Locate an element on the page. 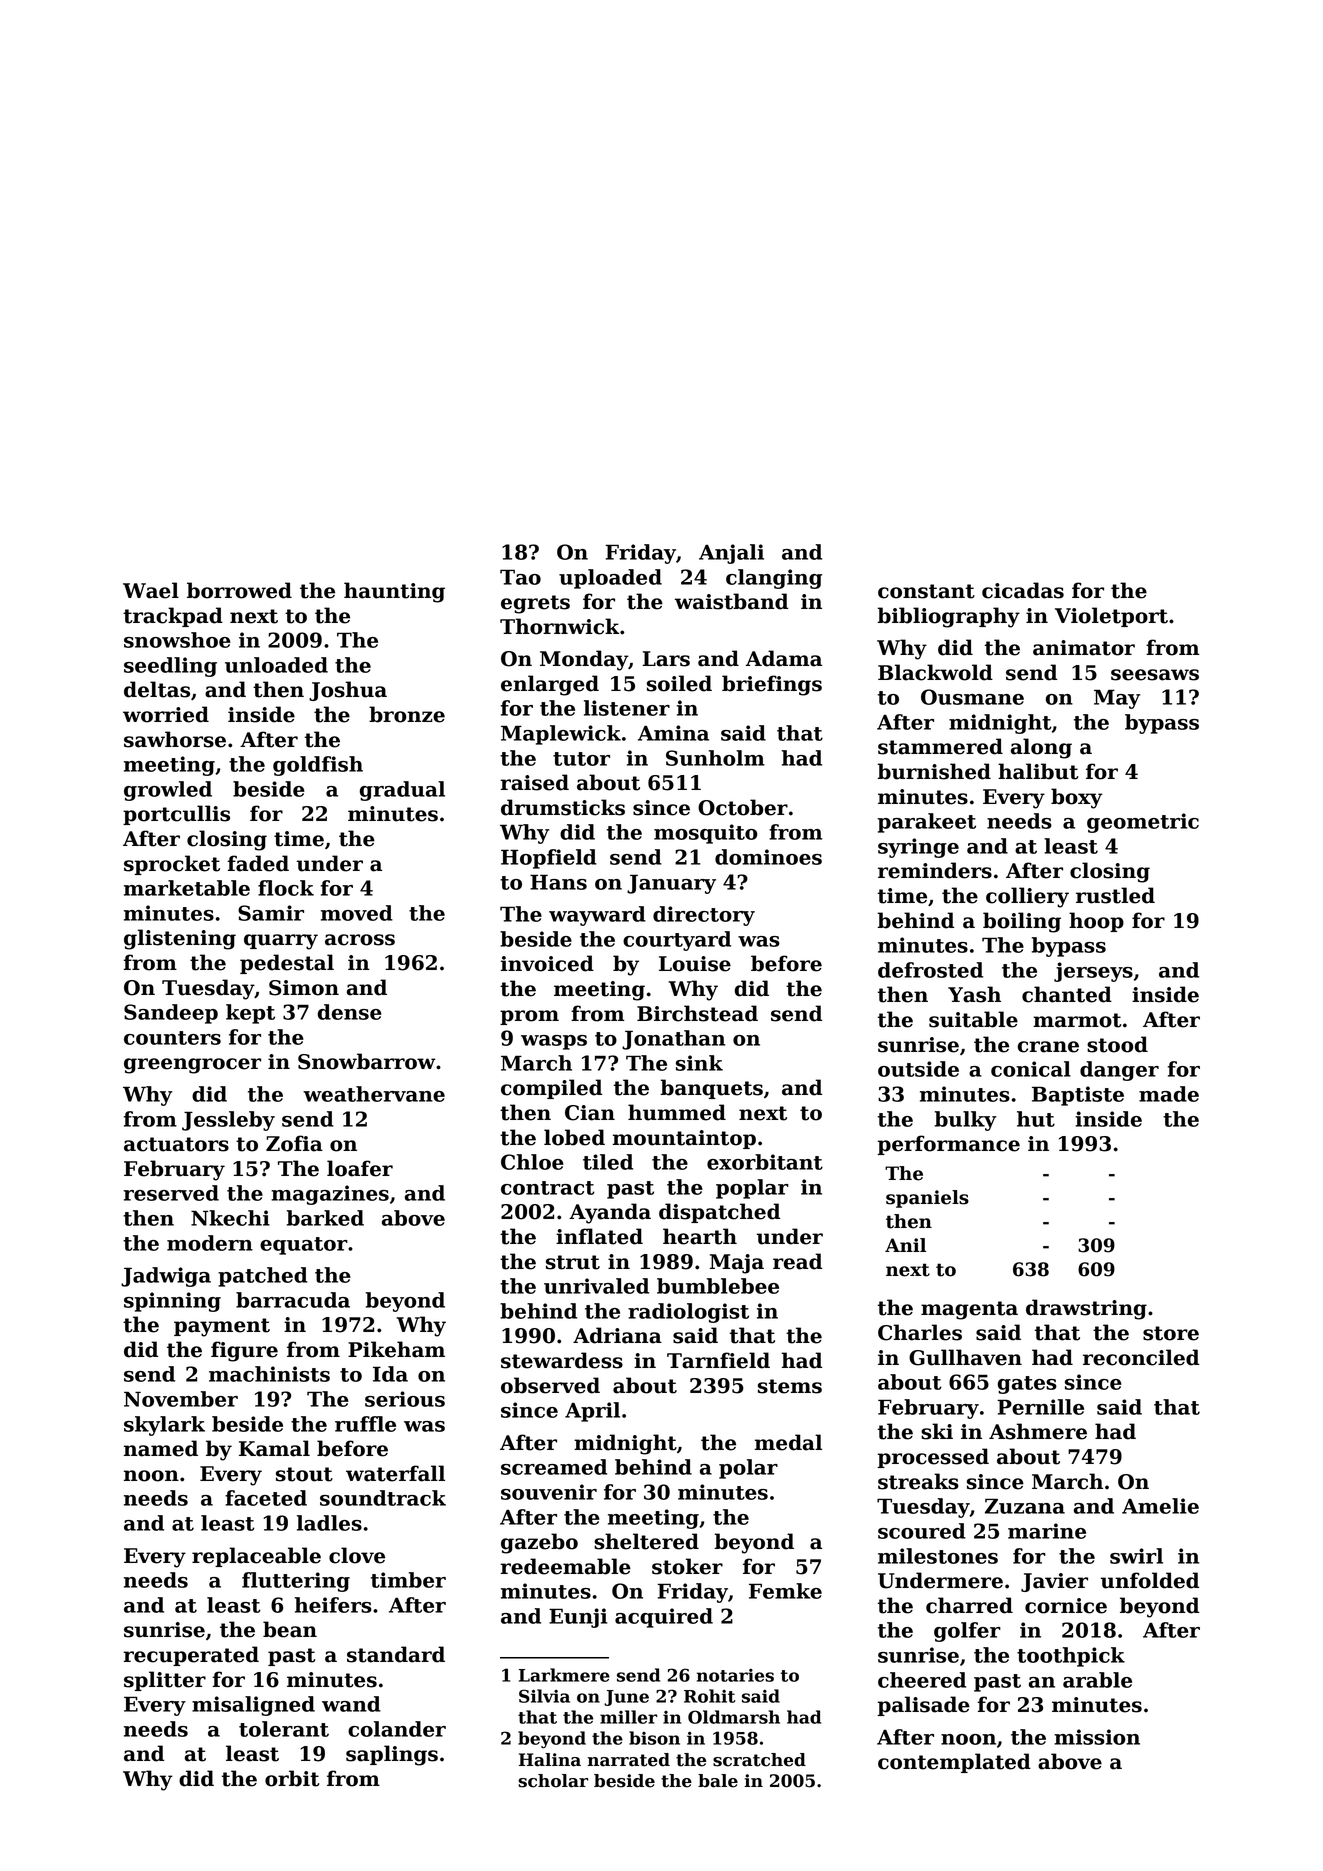 Image resolution: width=1323 pixels, height=1871 pixels. golfer is located at coordinates (967, 1632).
